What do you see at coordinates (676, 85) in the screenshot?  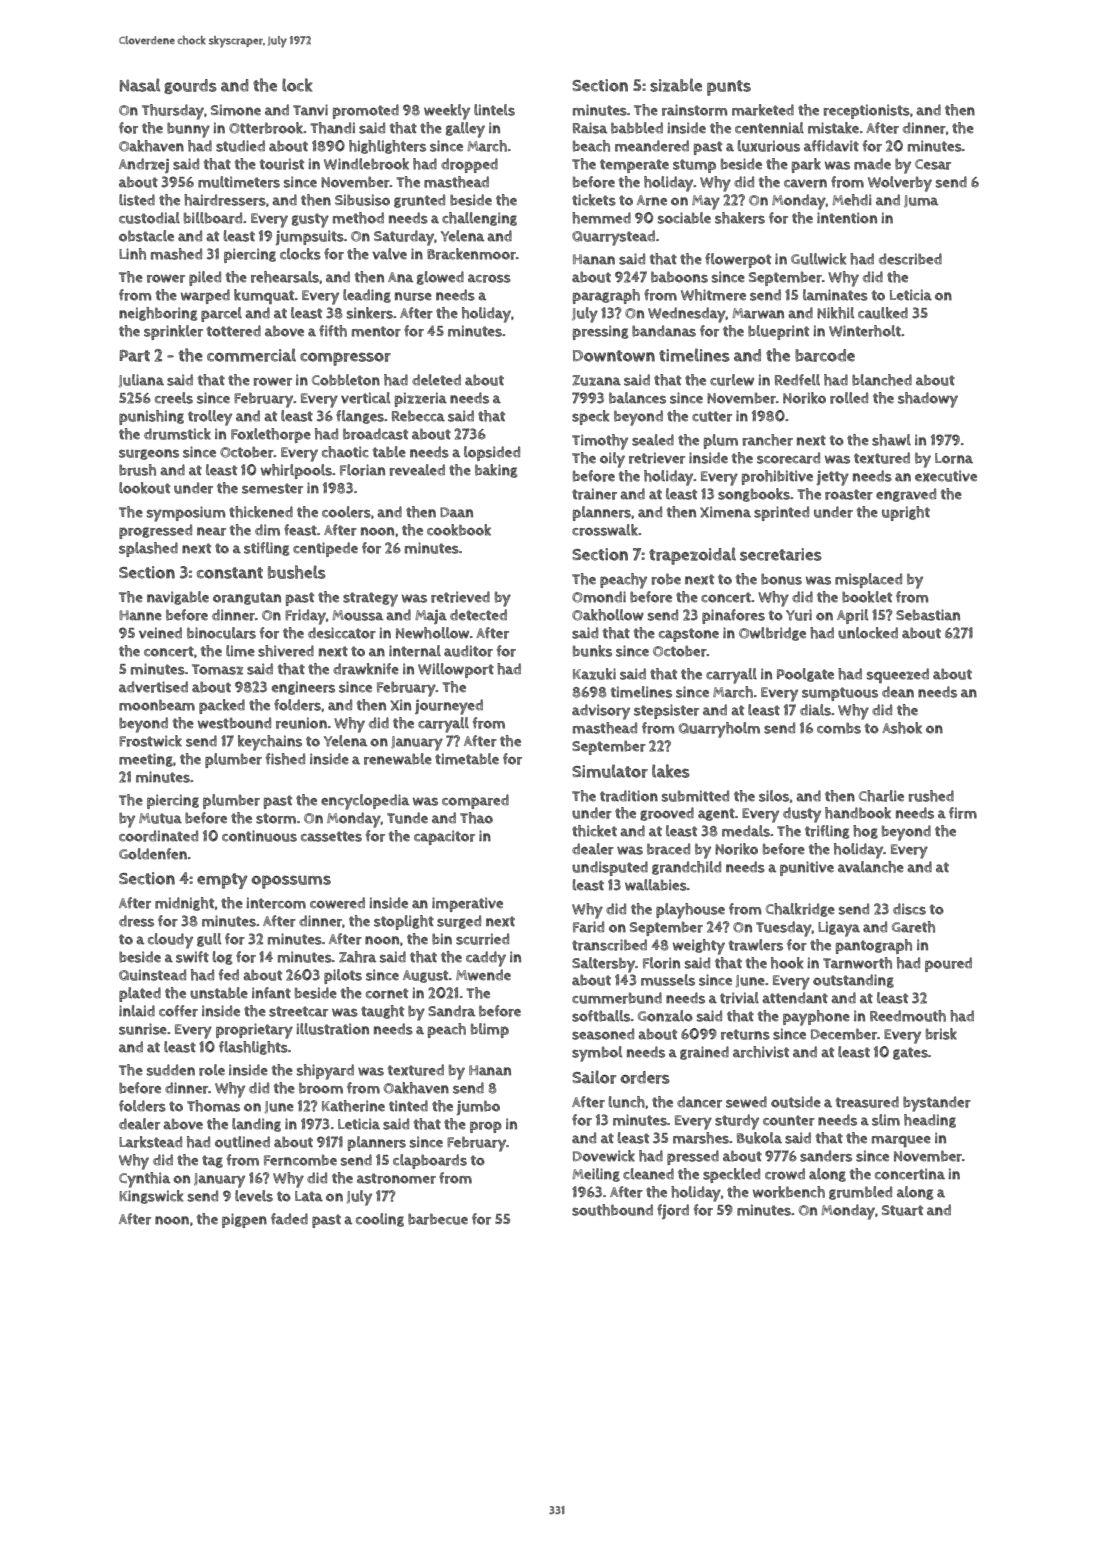 I see `sizable` at bounding box center [676, 85].
